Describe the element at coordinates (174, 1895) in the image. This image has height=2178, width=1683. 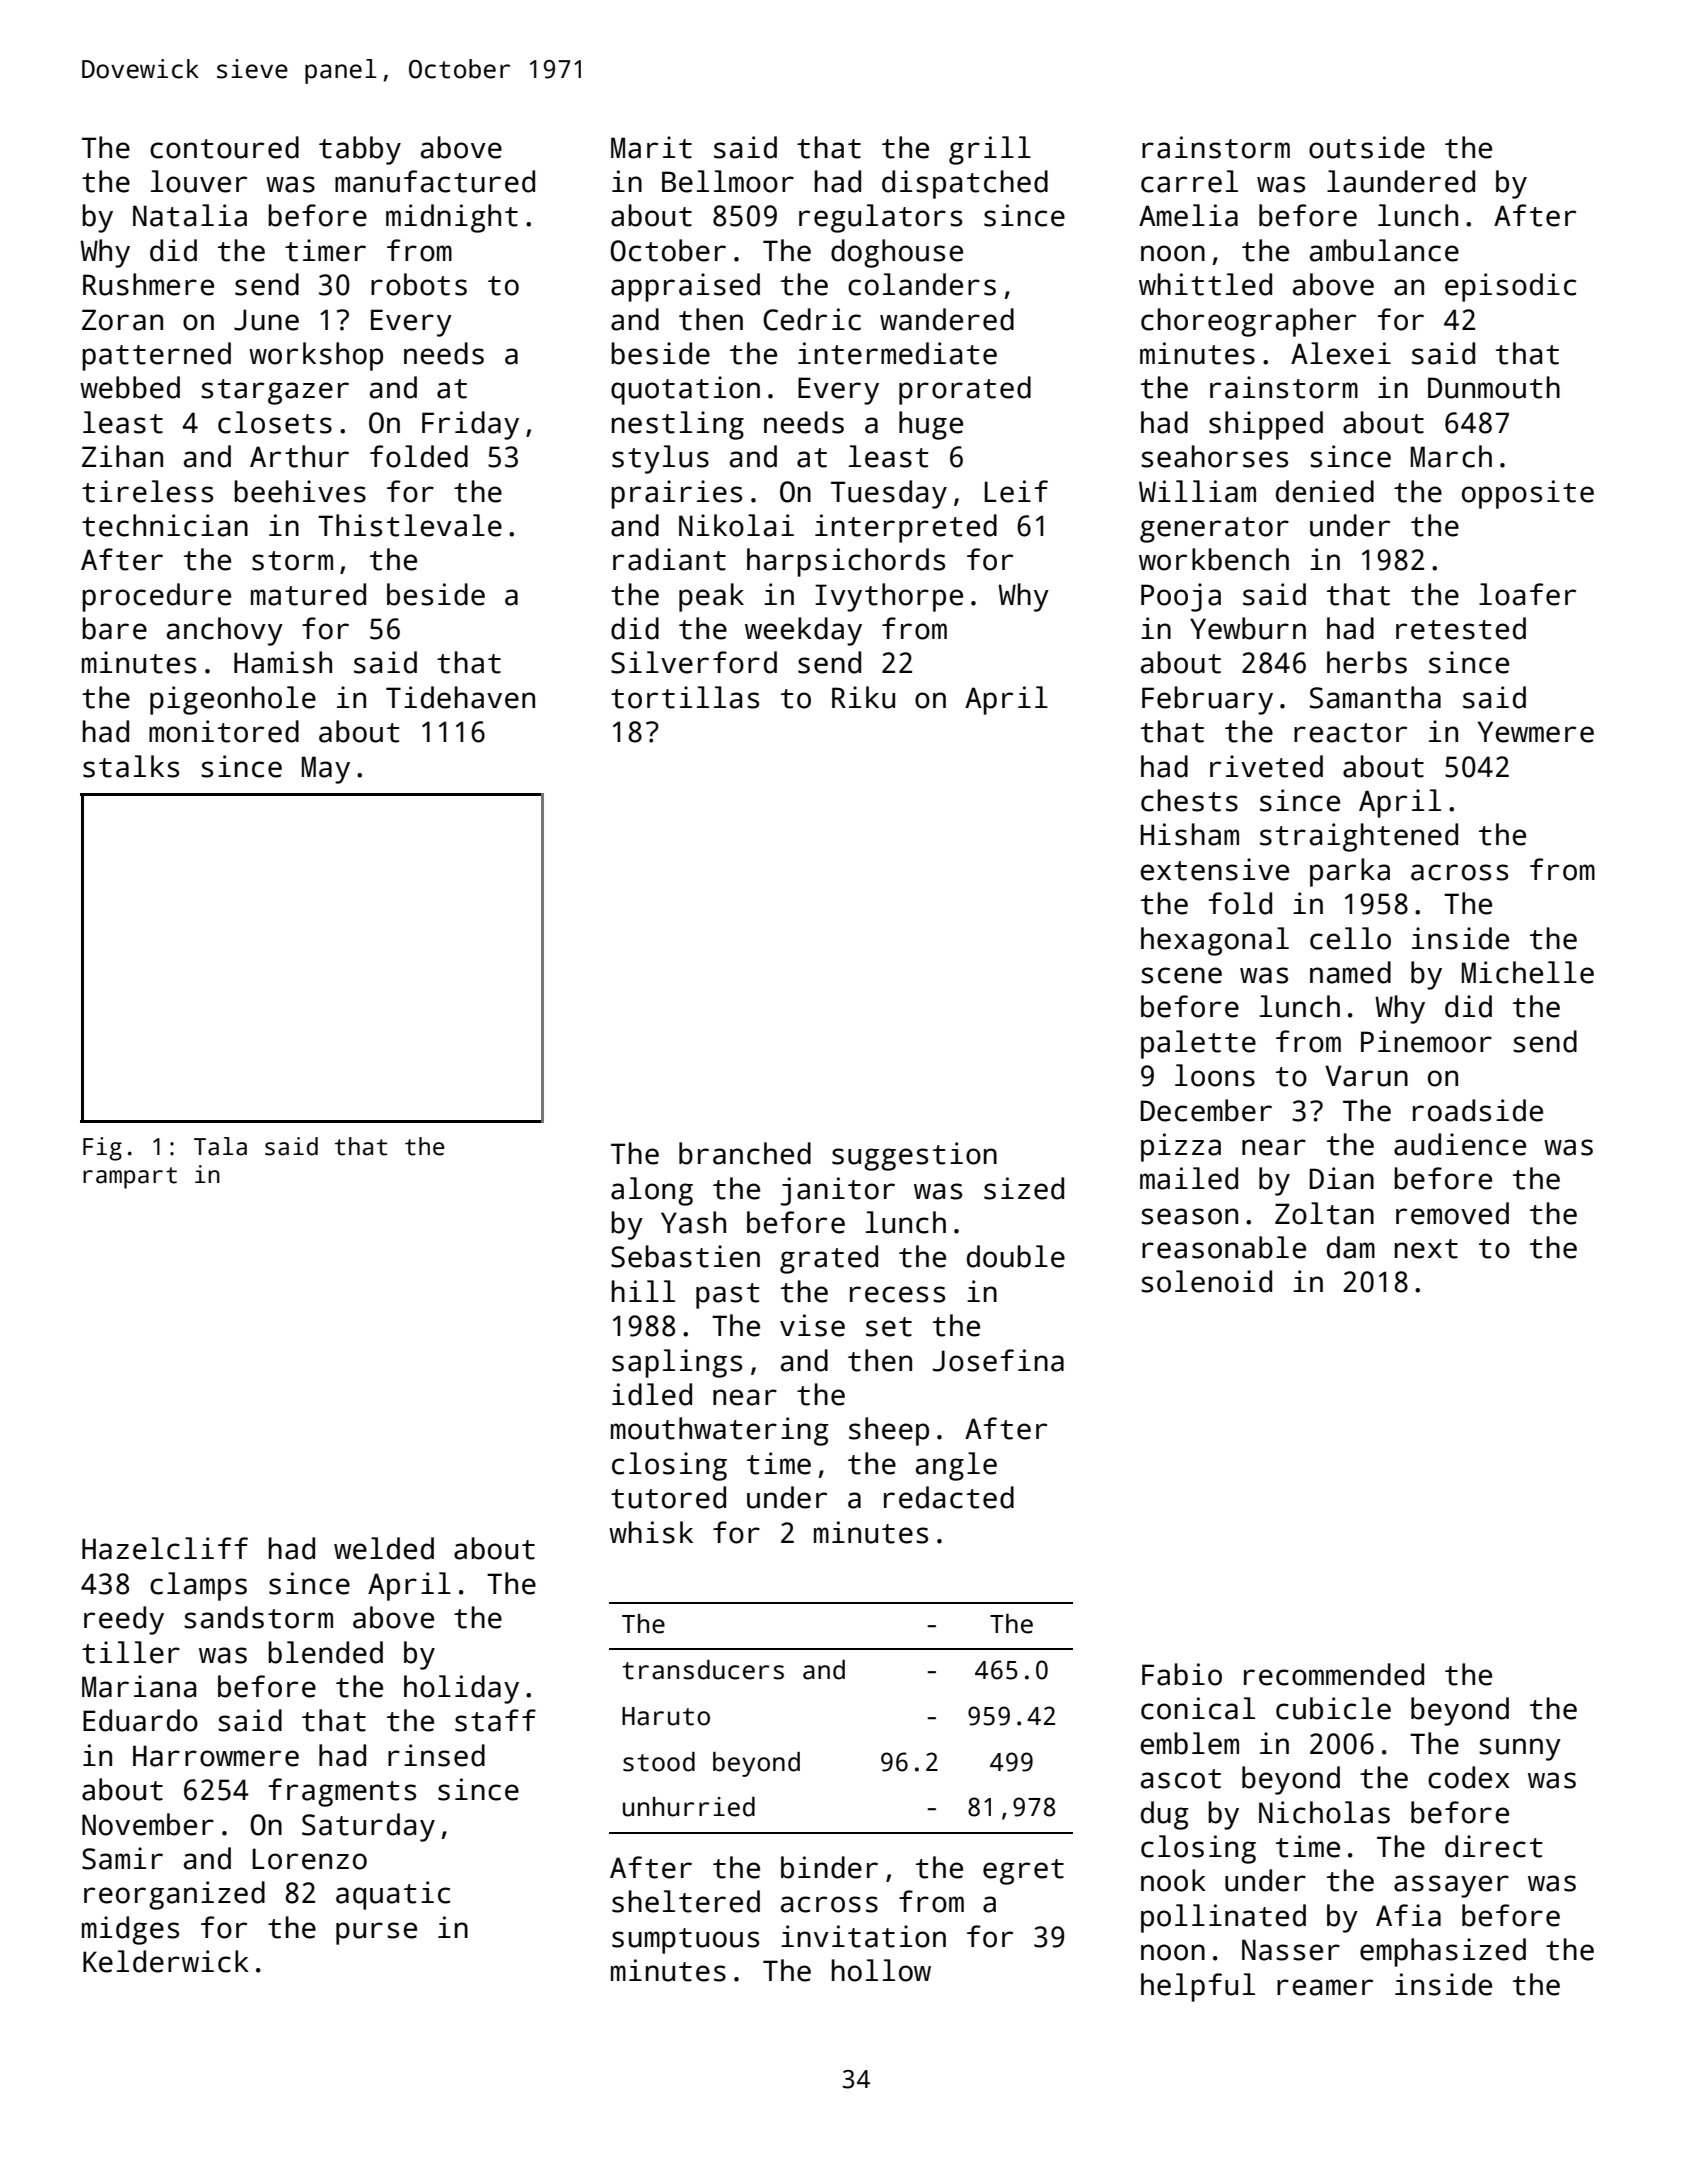
I see `reorganized` at that location.
